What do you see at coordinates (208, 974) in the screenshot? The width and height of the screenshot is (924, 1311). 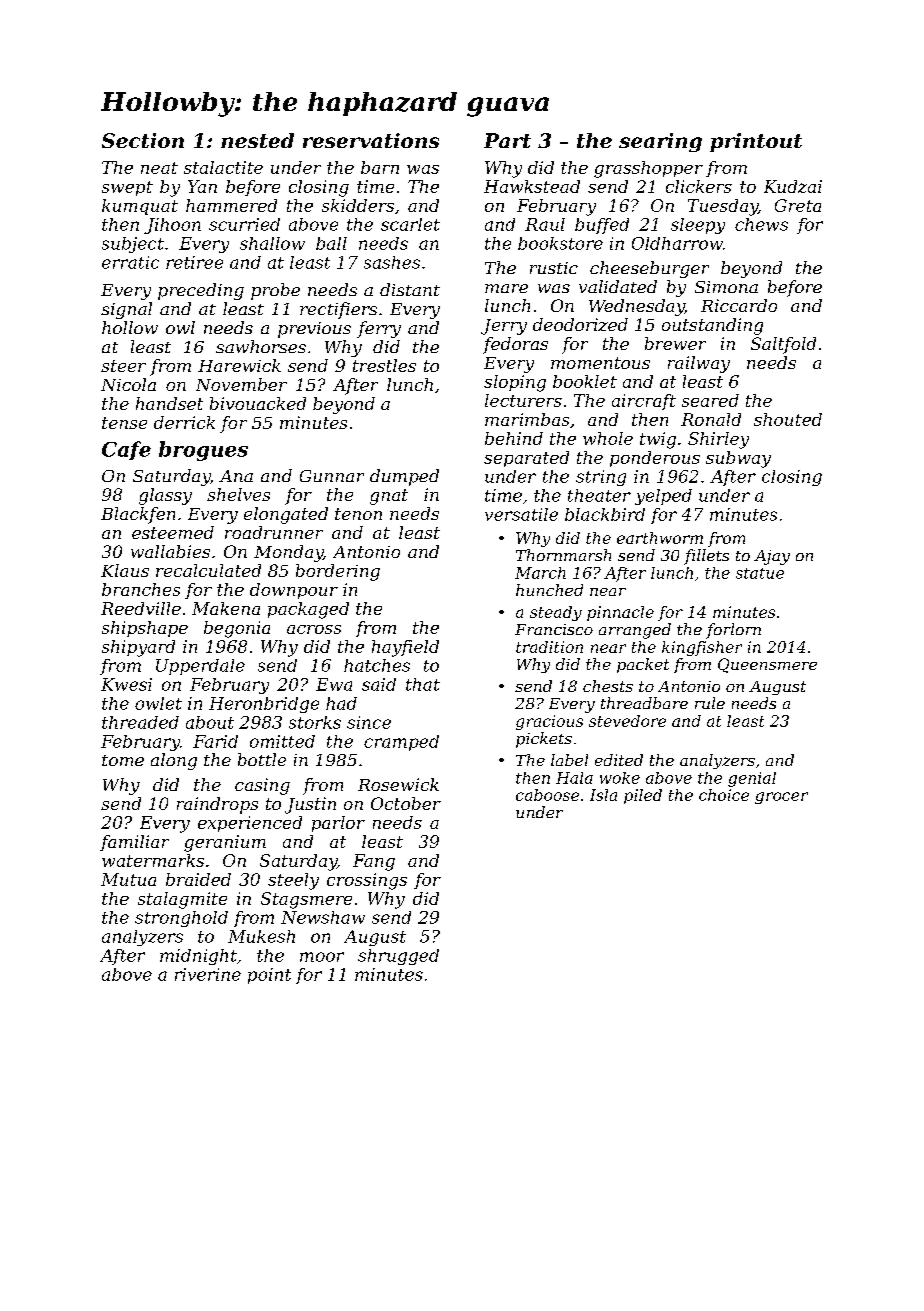 I see `riverine` at bounding box center [208, 974].
